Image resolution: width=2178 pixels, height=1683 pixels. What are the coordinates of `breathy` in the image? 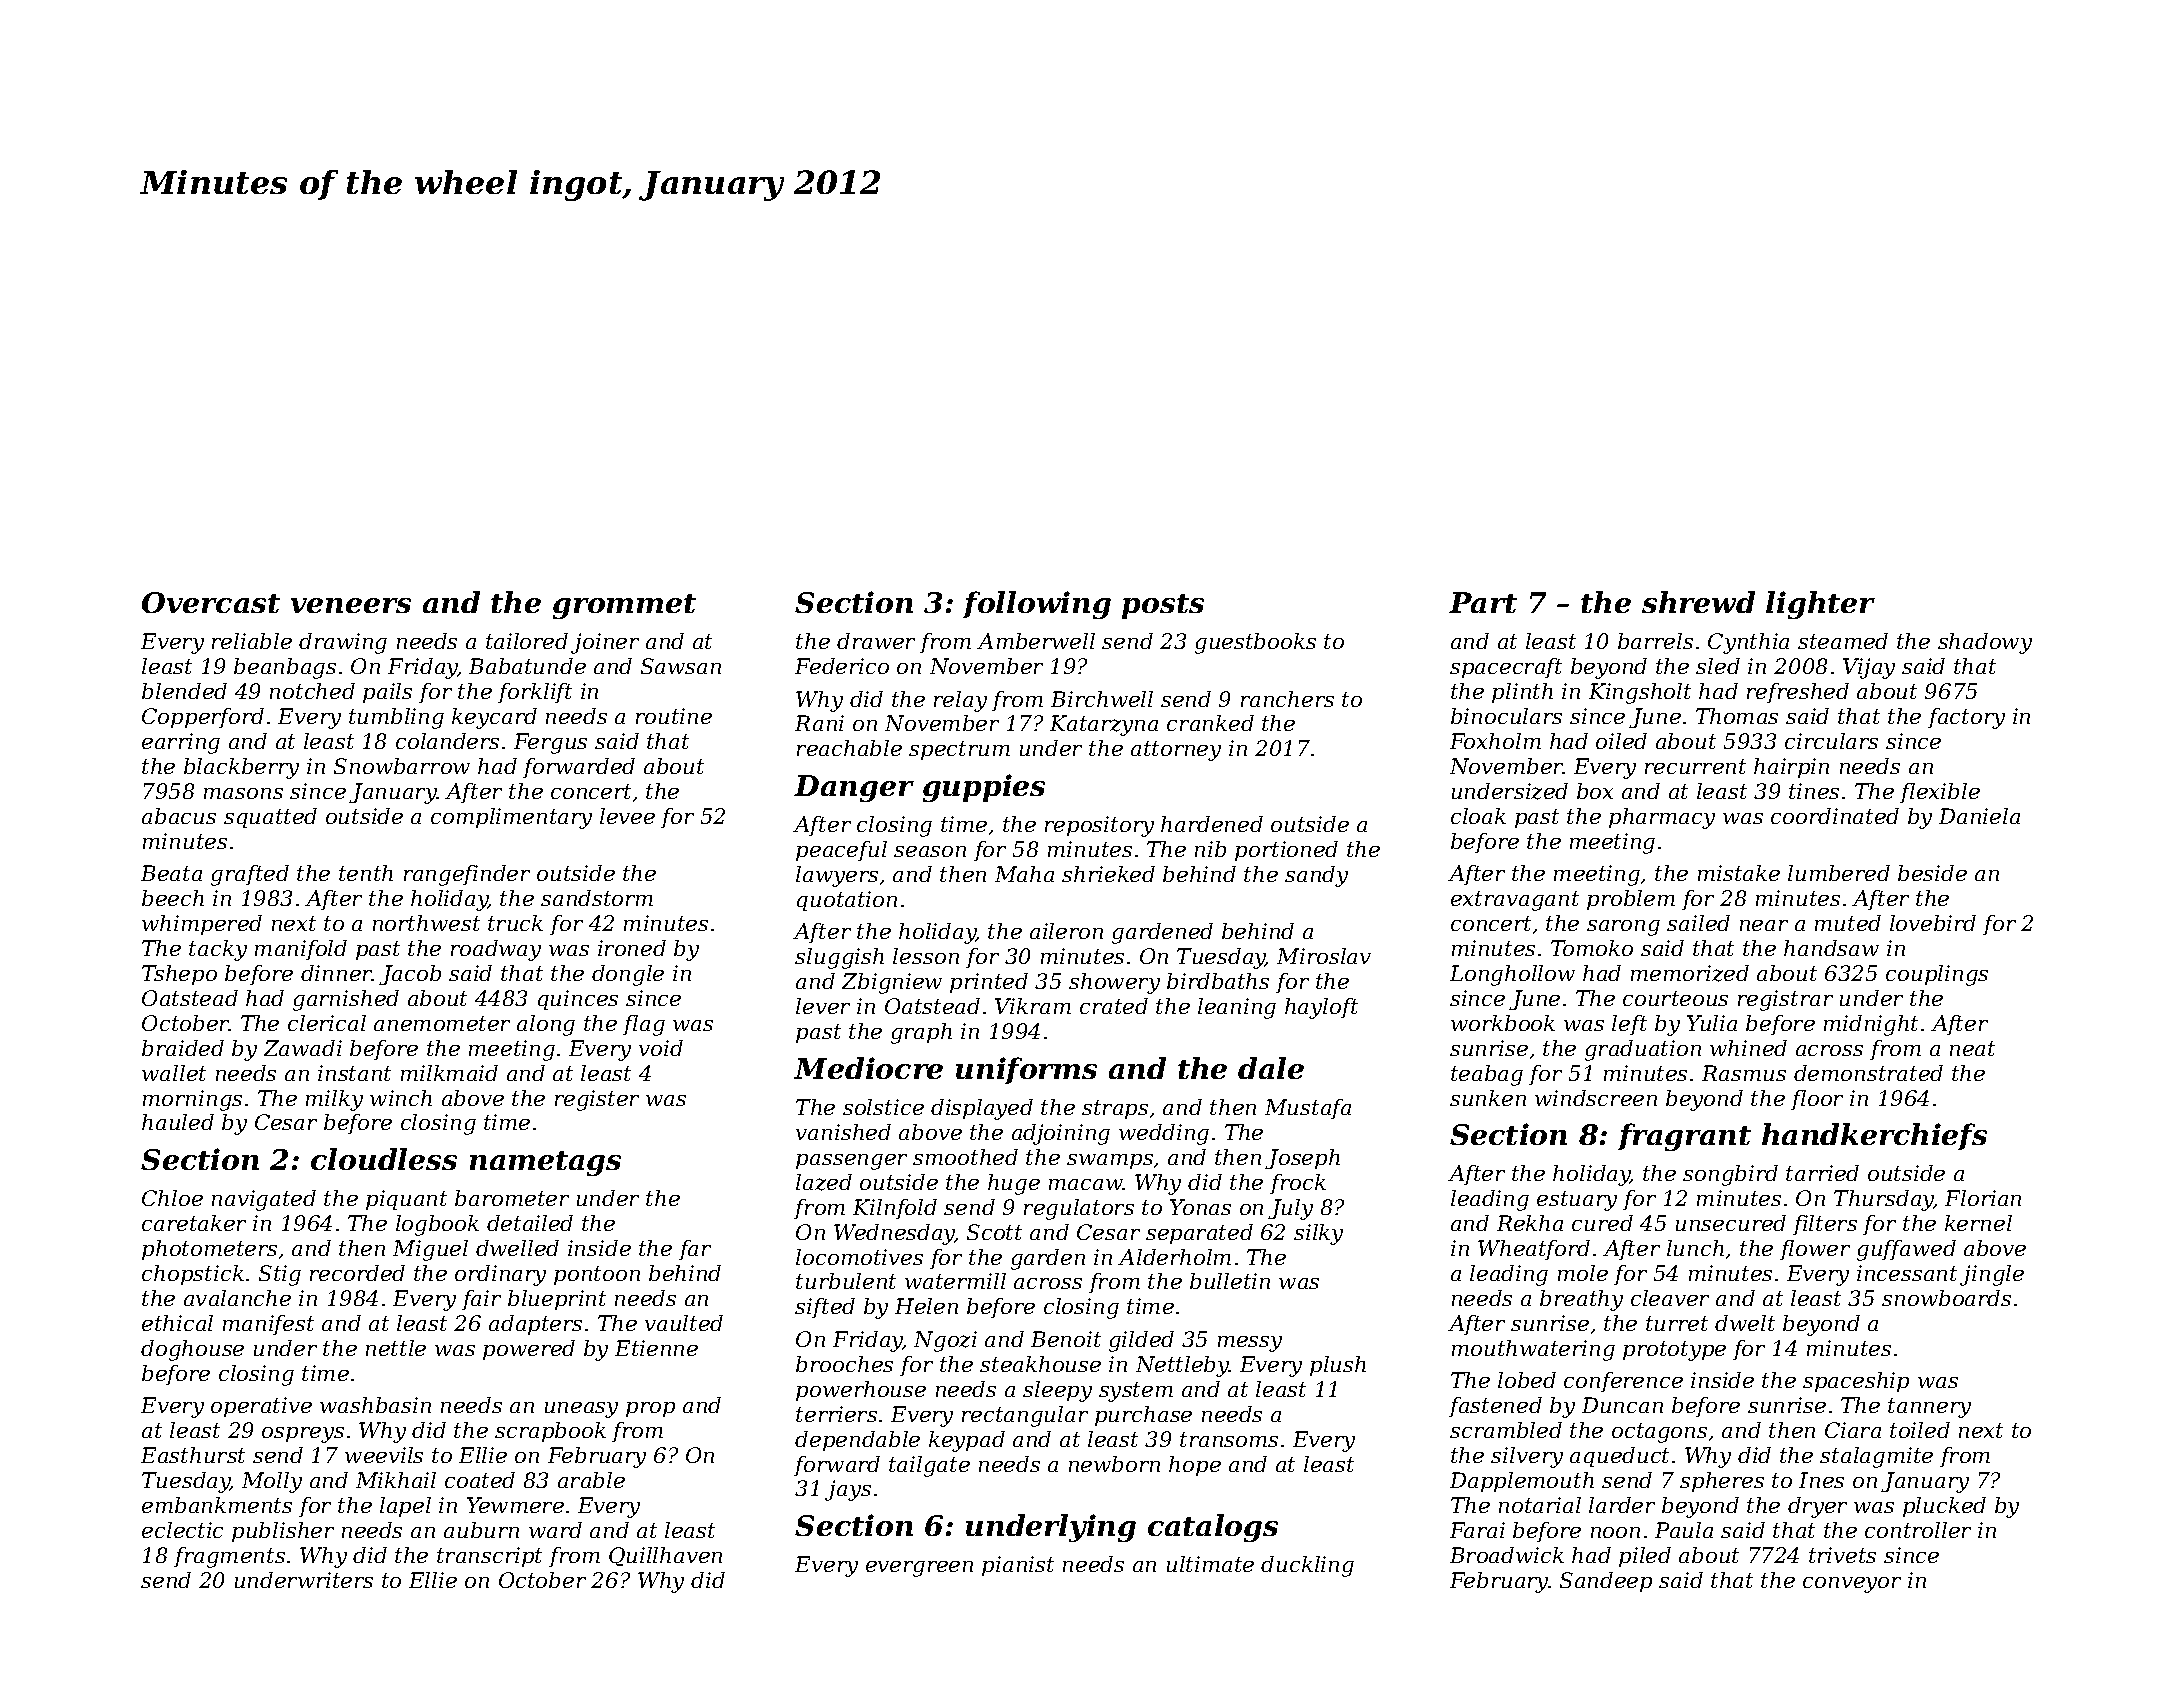 It's located at (1581, 1300).
